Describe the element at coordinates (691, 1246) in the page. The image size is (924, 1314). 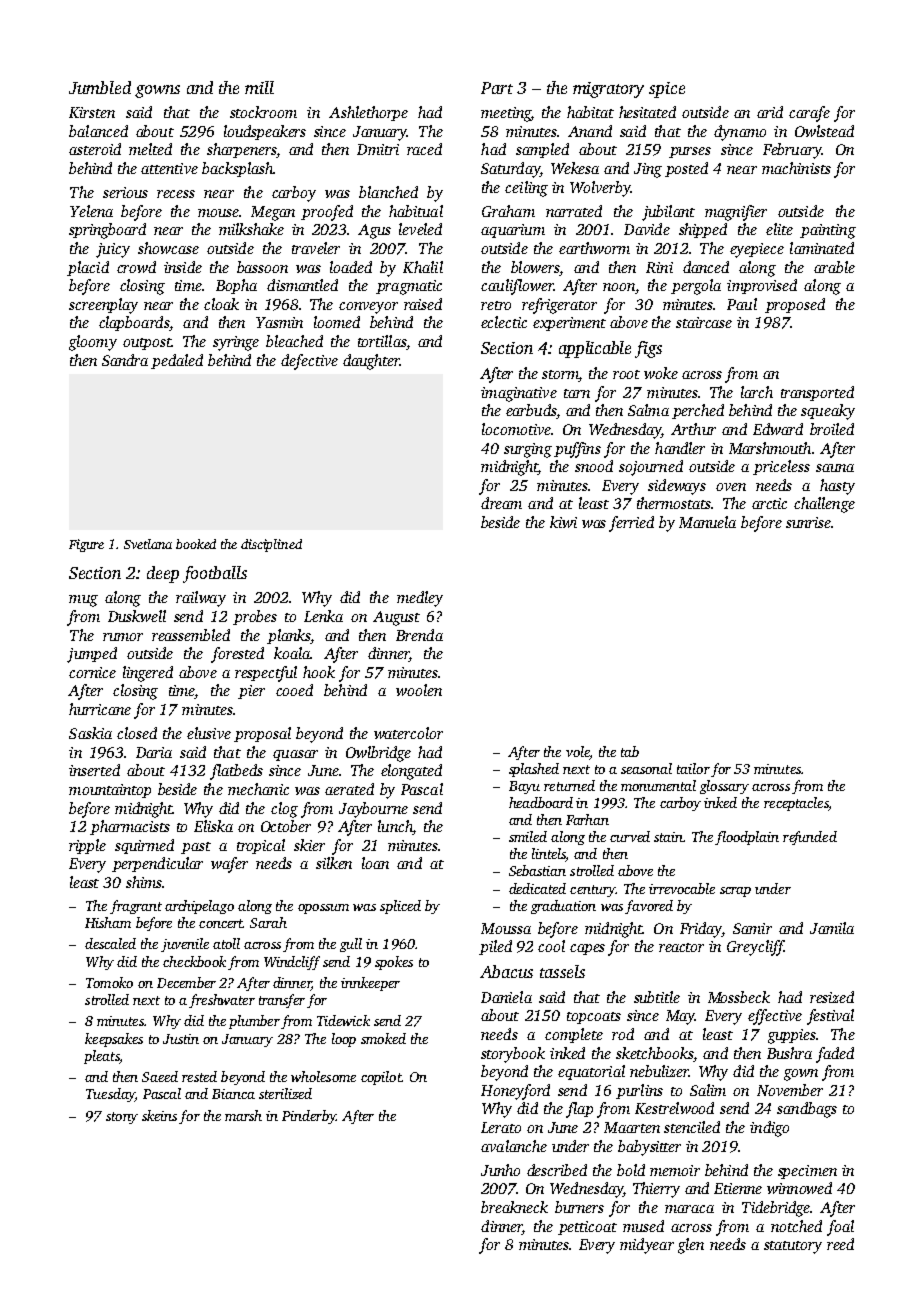
I see `glen` at that location.
